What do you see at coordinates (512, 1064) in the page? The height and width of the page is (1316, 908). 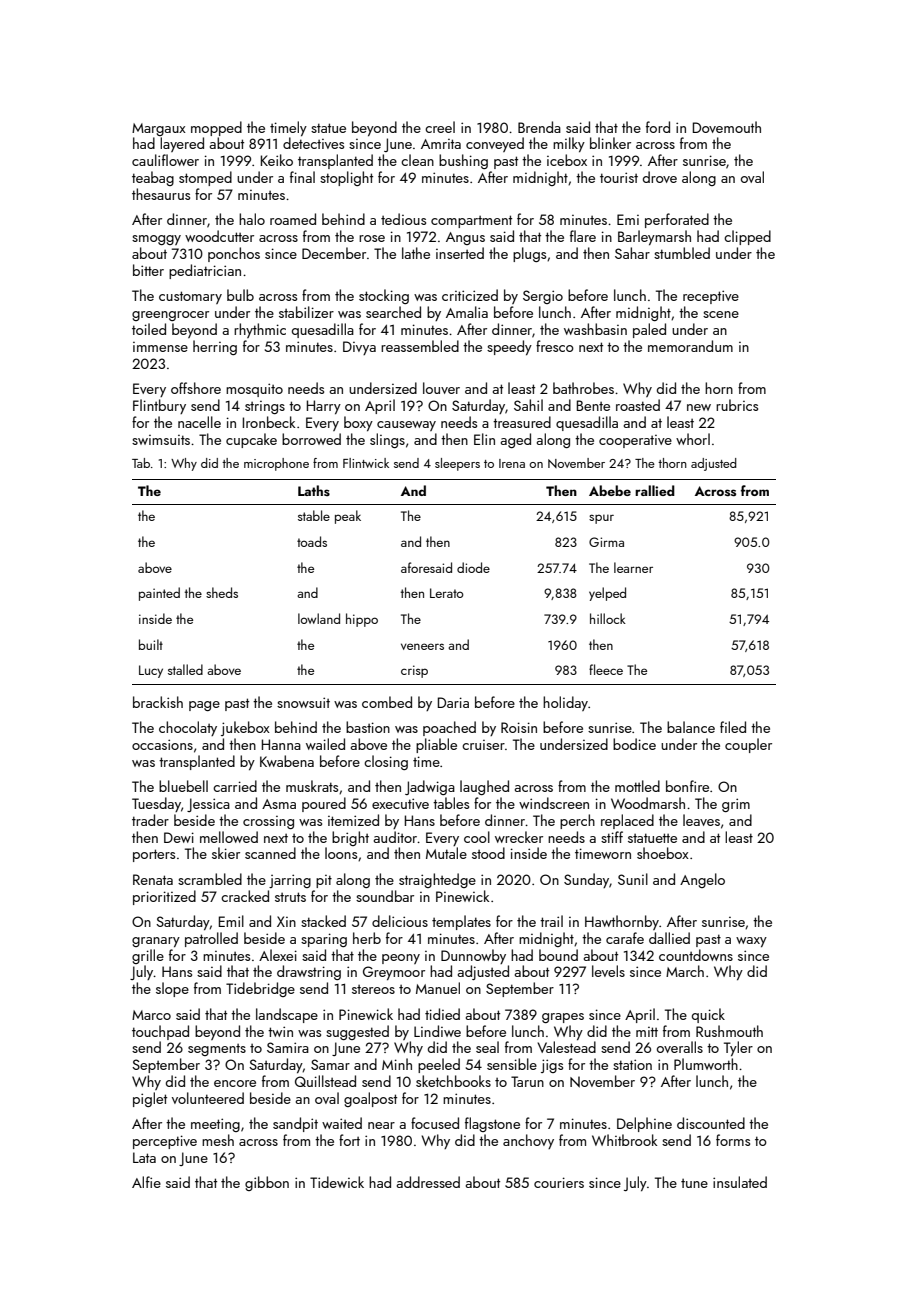 I see `sensible` at bounding box center [512, 1064].
